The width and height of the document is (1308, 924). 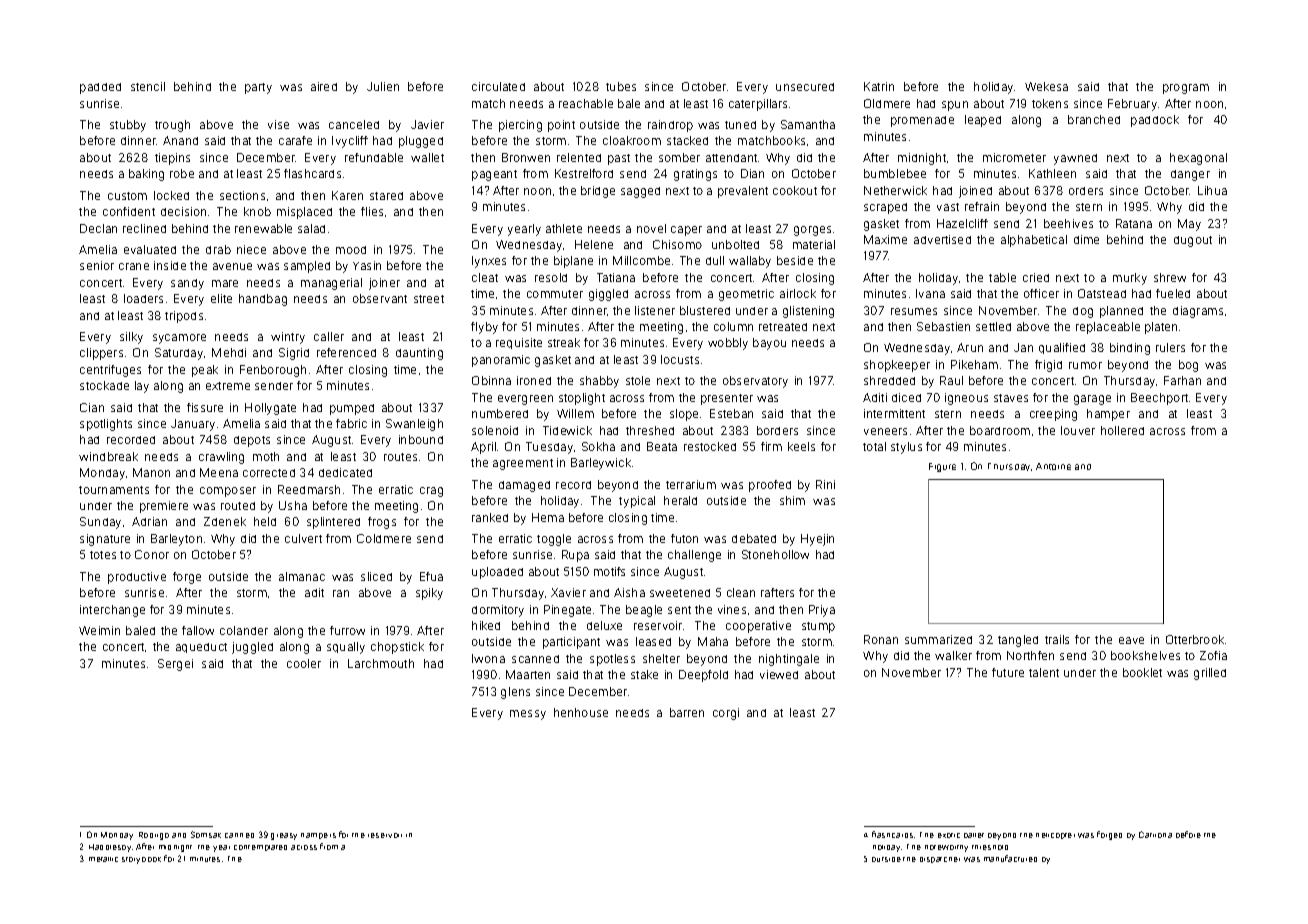 What do you see at coordinates (564, 228) in the document?
I see `athlete` at bounding box center [564, 228].
